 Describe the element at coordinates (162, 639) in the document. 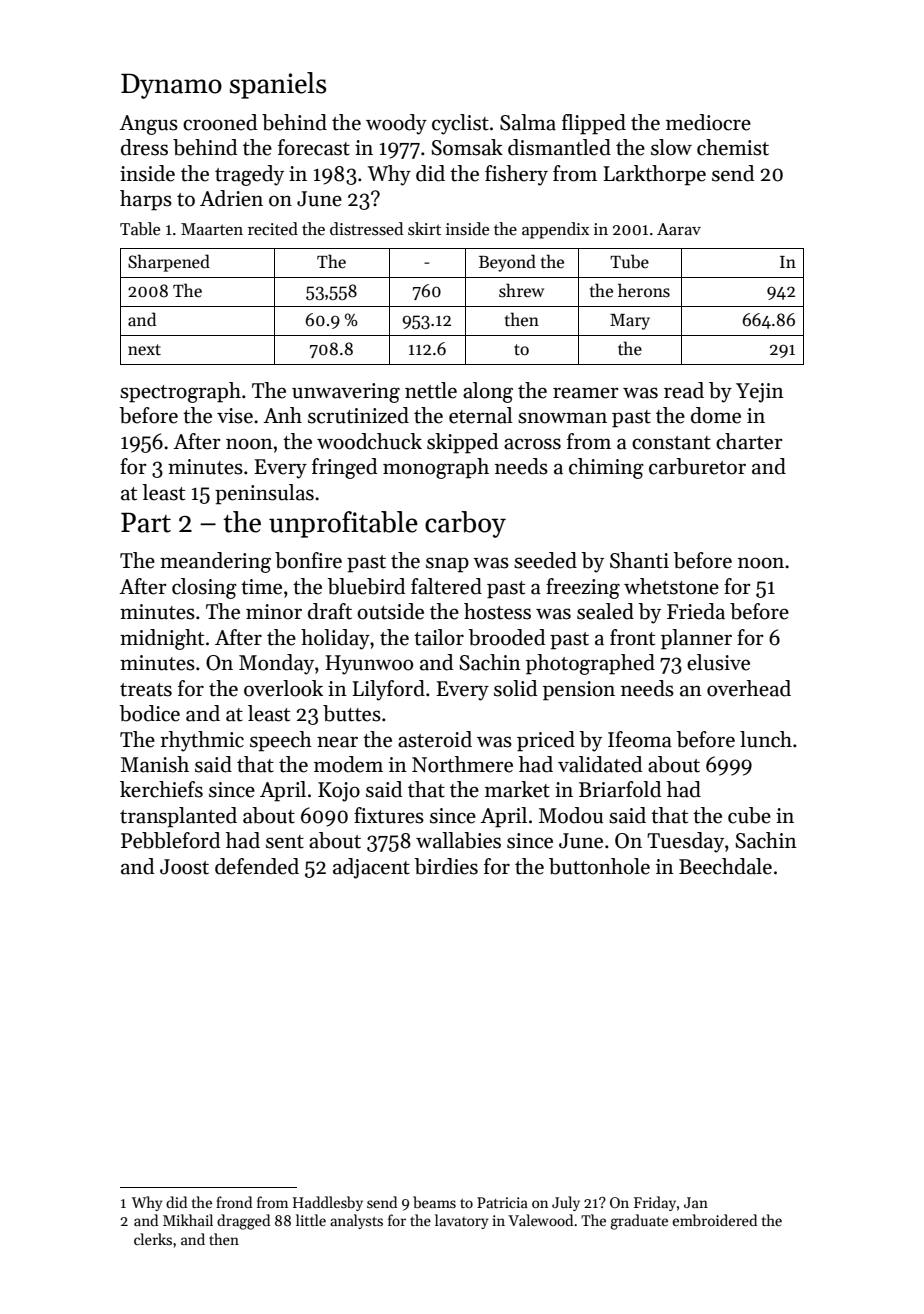

I see `midnight` at that location.
